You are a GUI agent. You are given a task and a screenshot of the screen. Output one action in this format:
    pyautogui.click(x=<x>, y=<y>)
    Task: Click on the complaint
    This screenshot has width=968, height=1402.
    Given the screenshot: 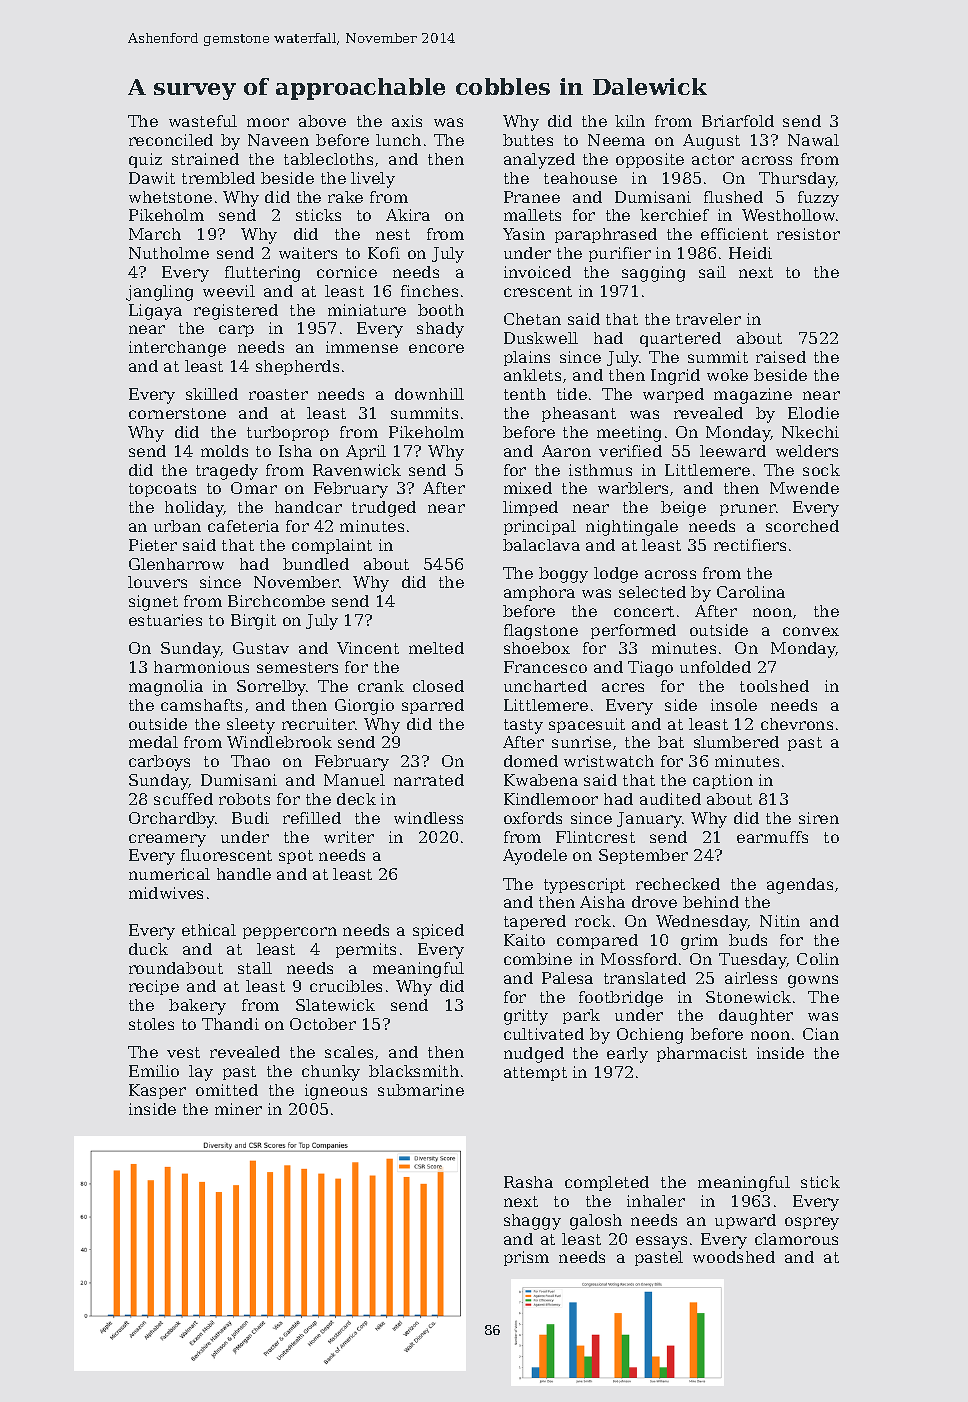 What is the action you would take?
    pyautogui.click(x=332, y=546)
